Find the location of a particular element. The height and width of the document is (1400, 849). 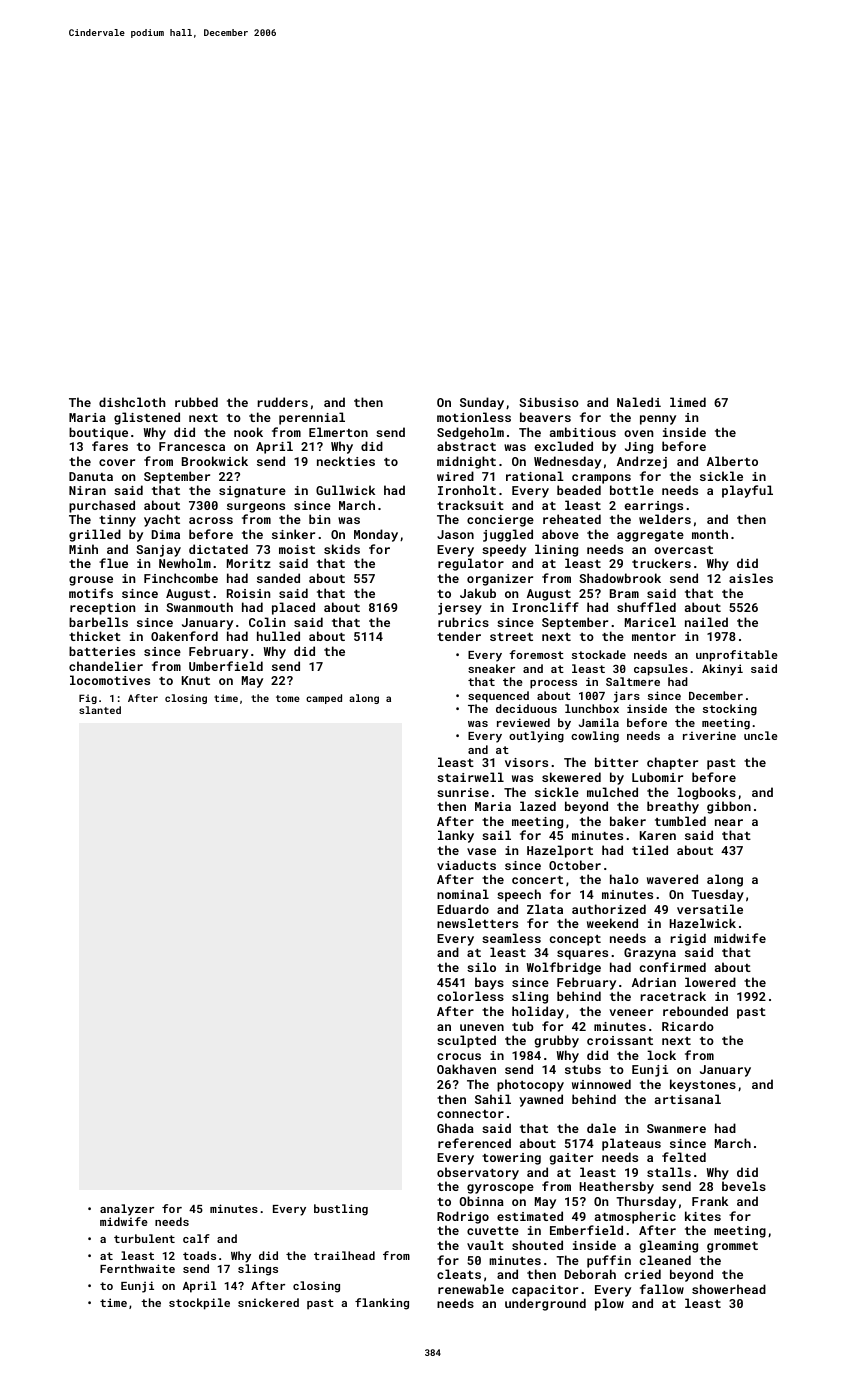

analyzer is located at coordinates (127, 1210).
